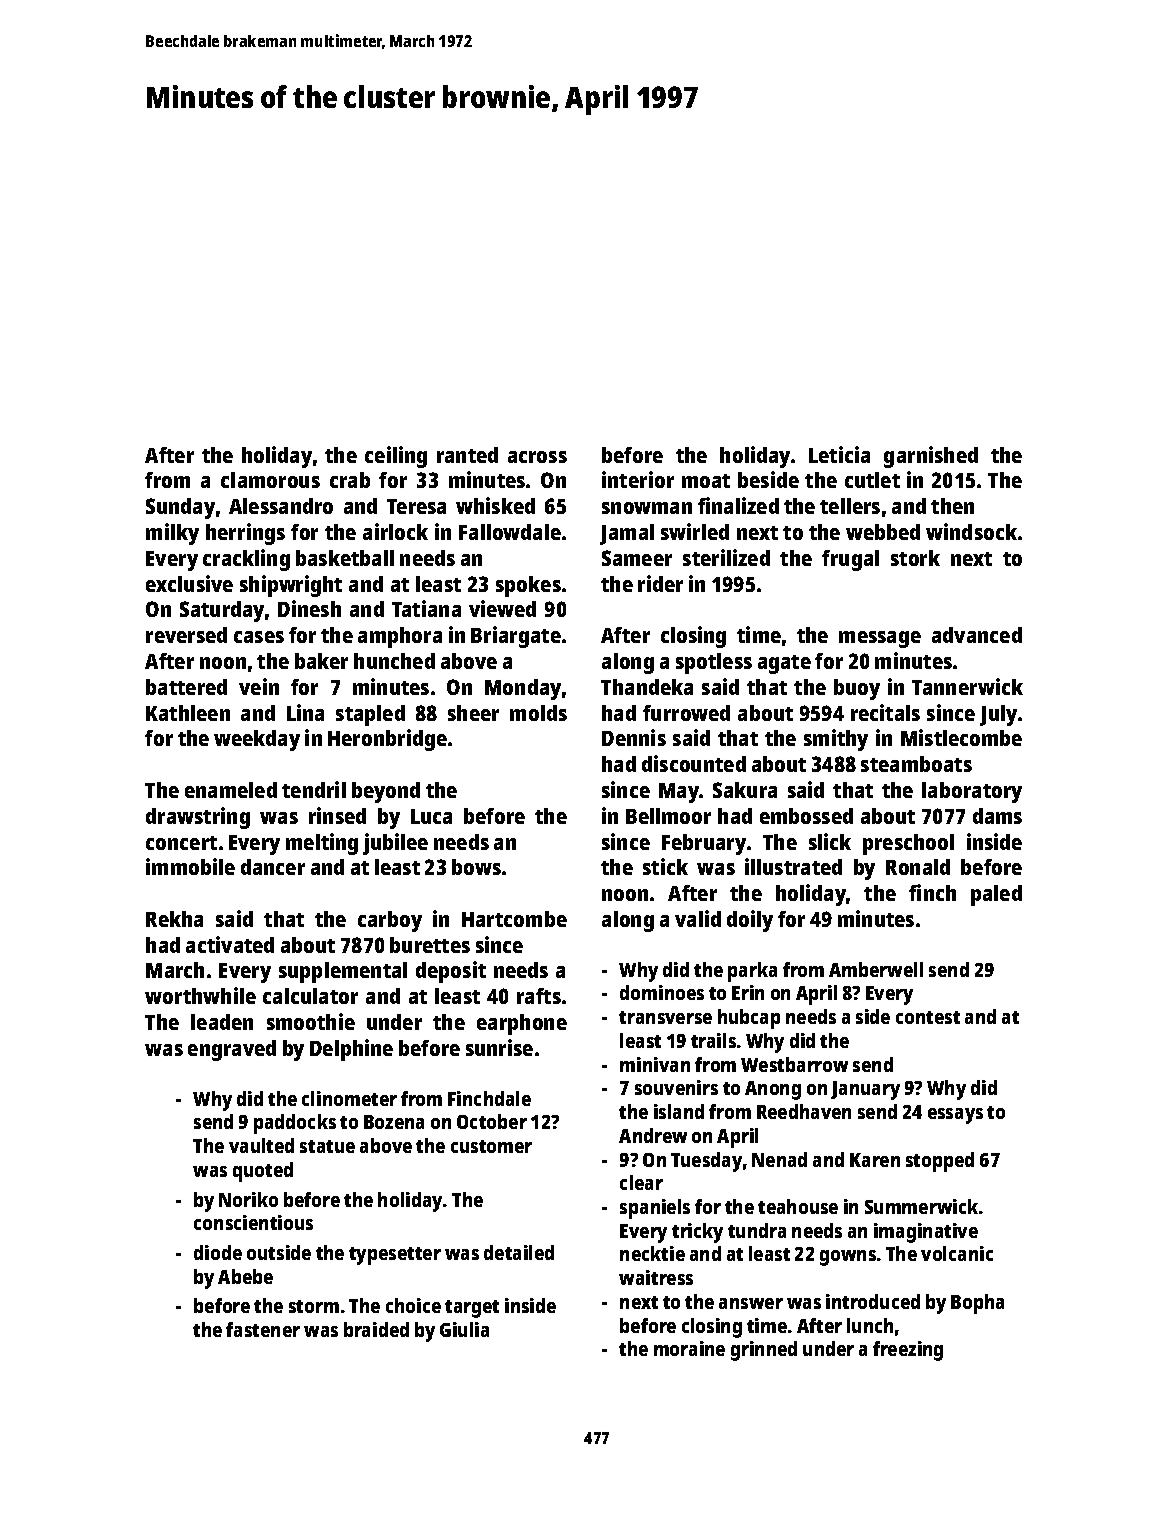 The image size is (1169, 1513). I want to click on ceiling, so click(396, 457).
